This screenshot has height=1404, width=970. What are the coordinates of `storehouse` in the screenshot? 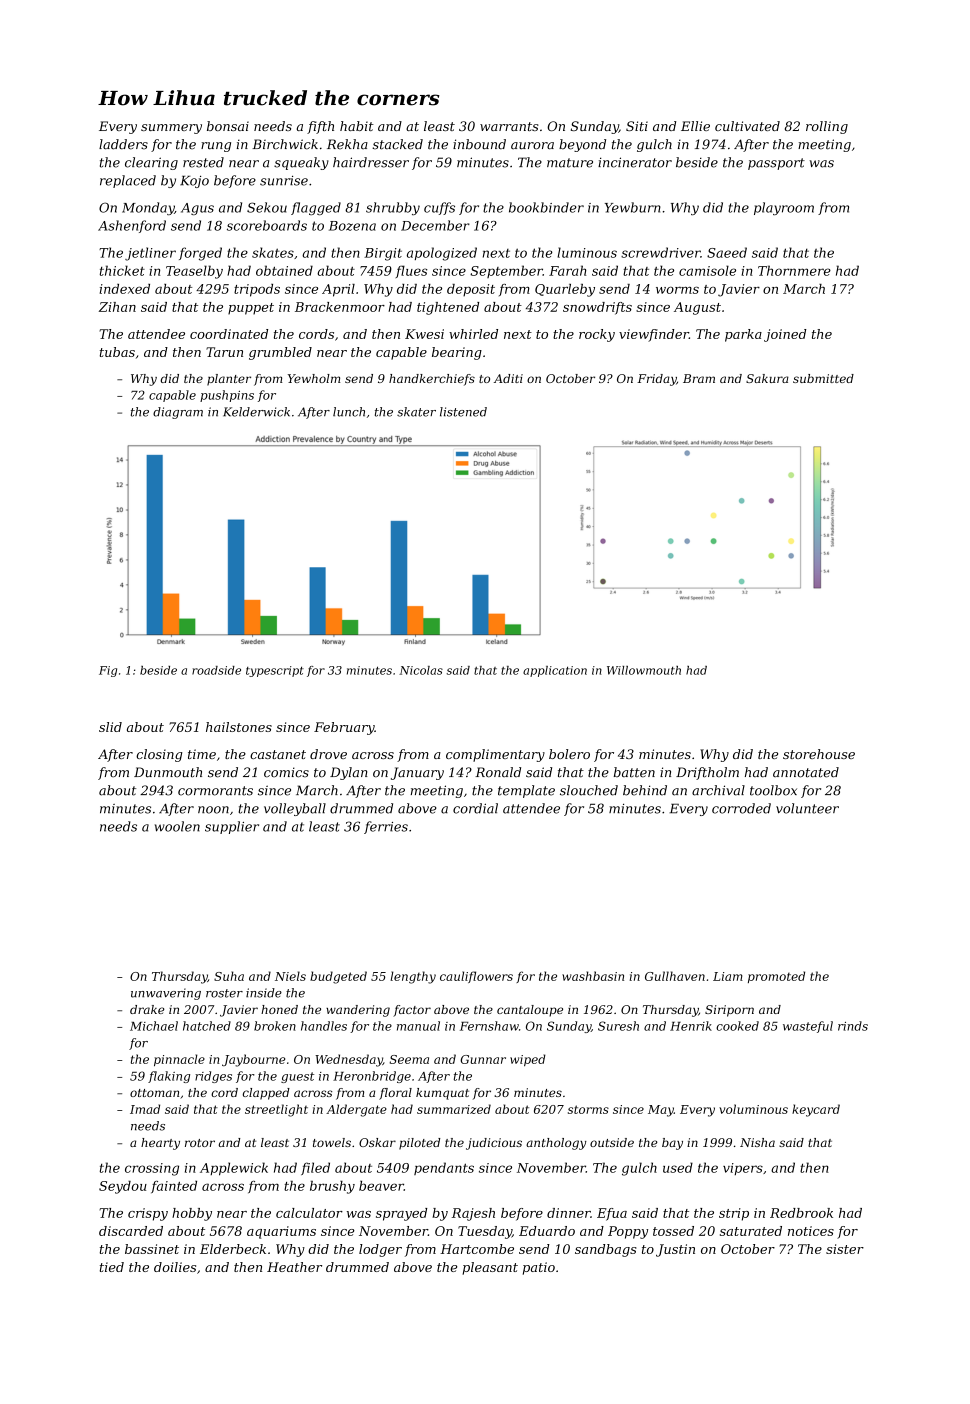 It's located at (819, 754).
